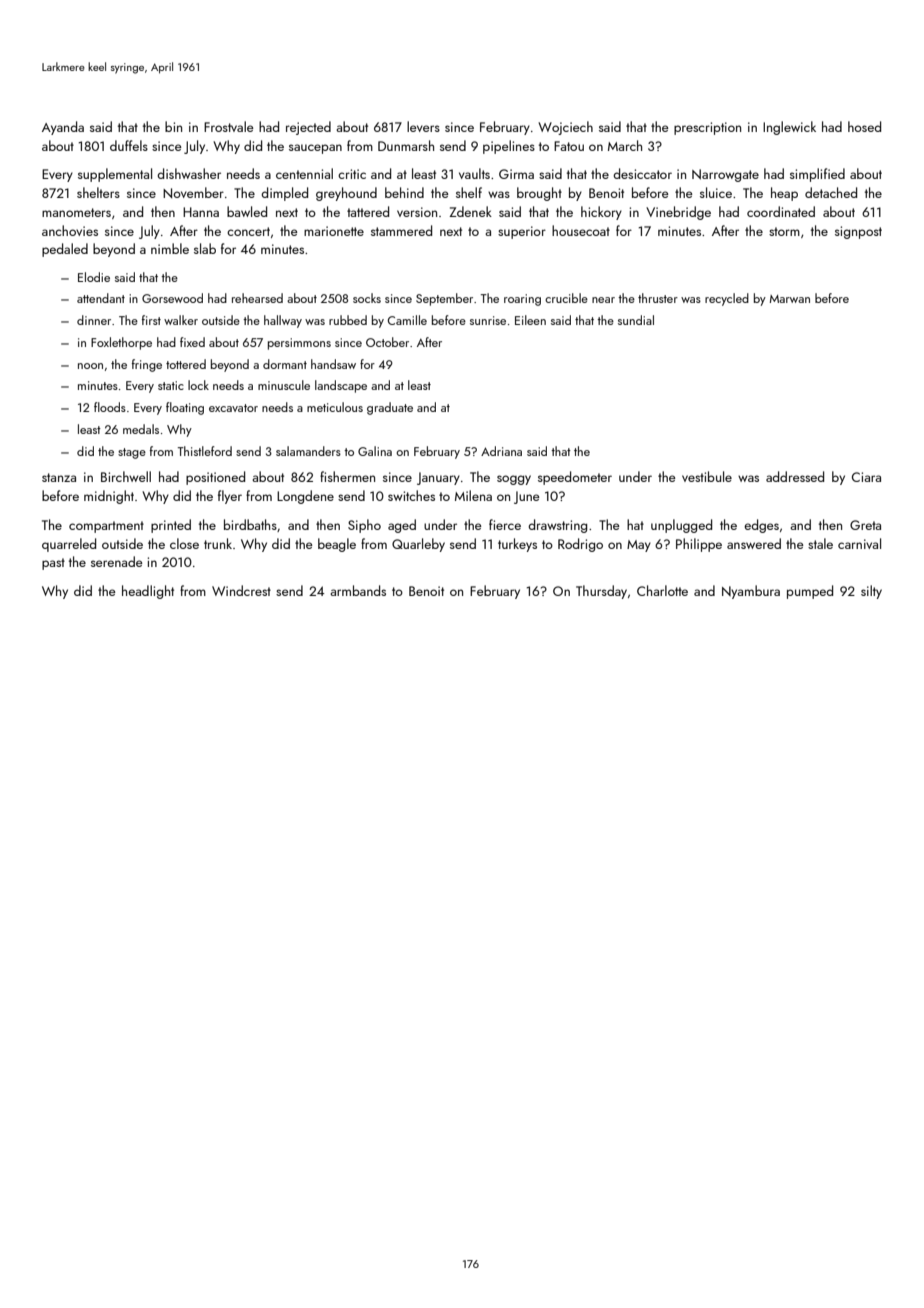 This screenshot has width=924, height=1308. I want to click on headlight, so click(148, 592).
